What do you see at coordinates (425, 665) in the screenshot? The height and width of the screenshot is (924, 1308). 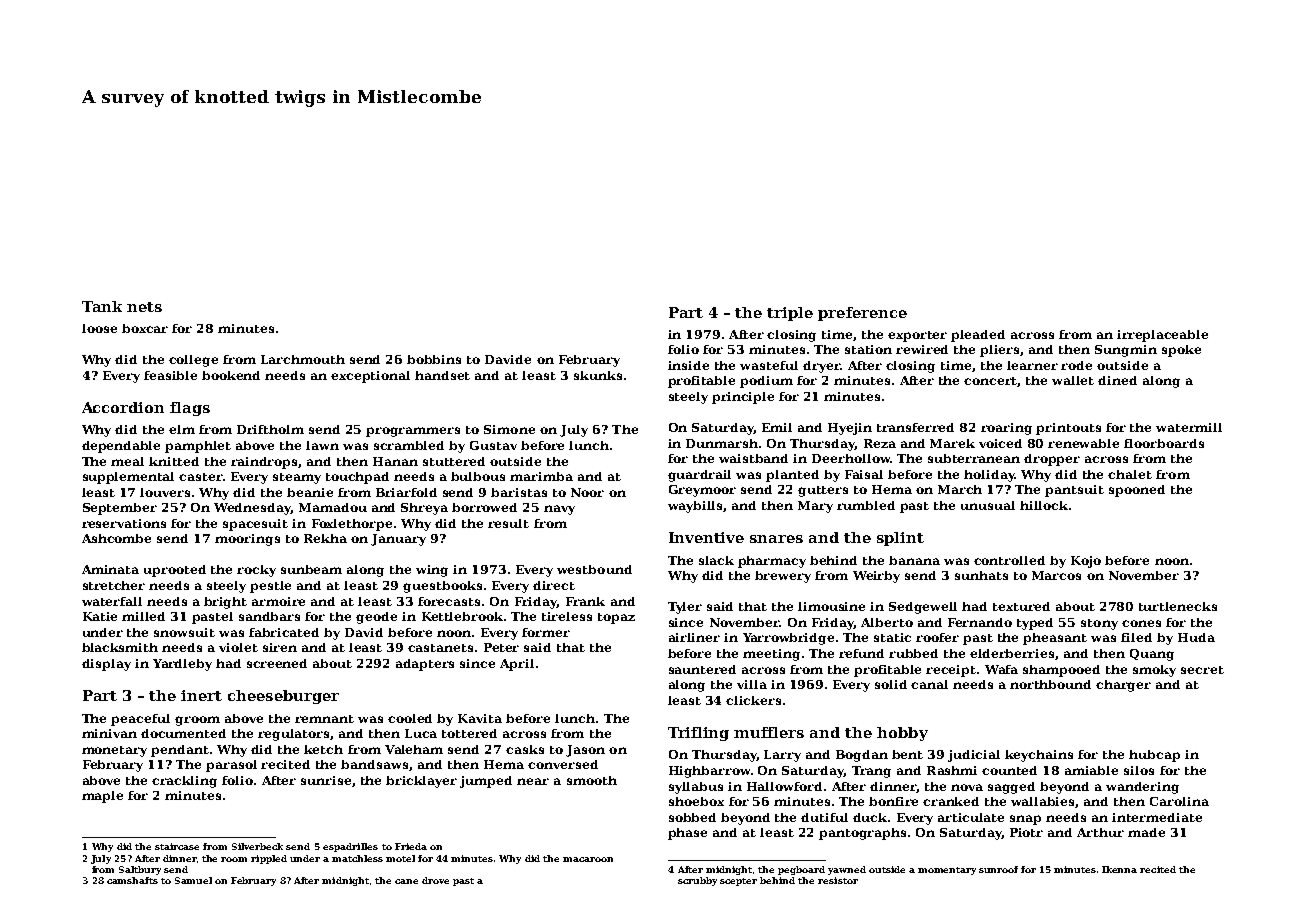 I see `adapters` at bounding box center [425, 665].
